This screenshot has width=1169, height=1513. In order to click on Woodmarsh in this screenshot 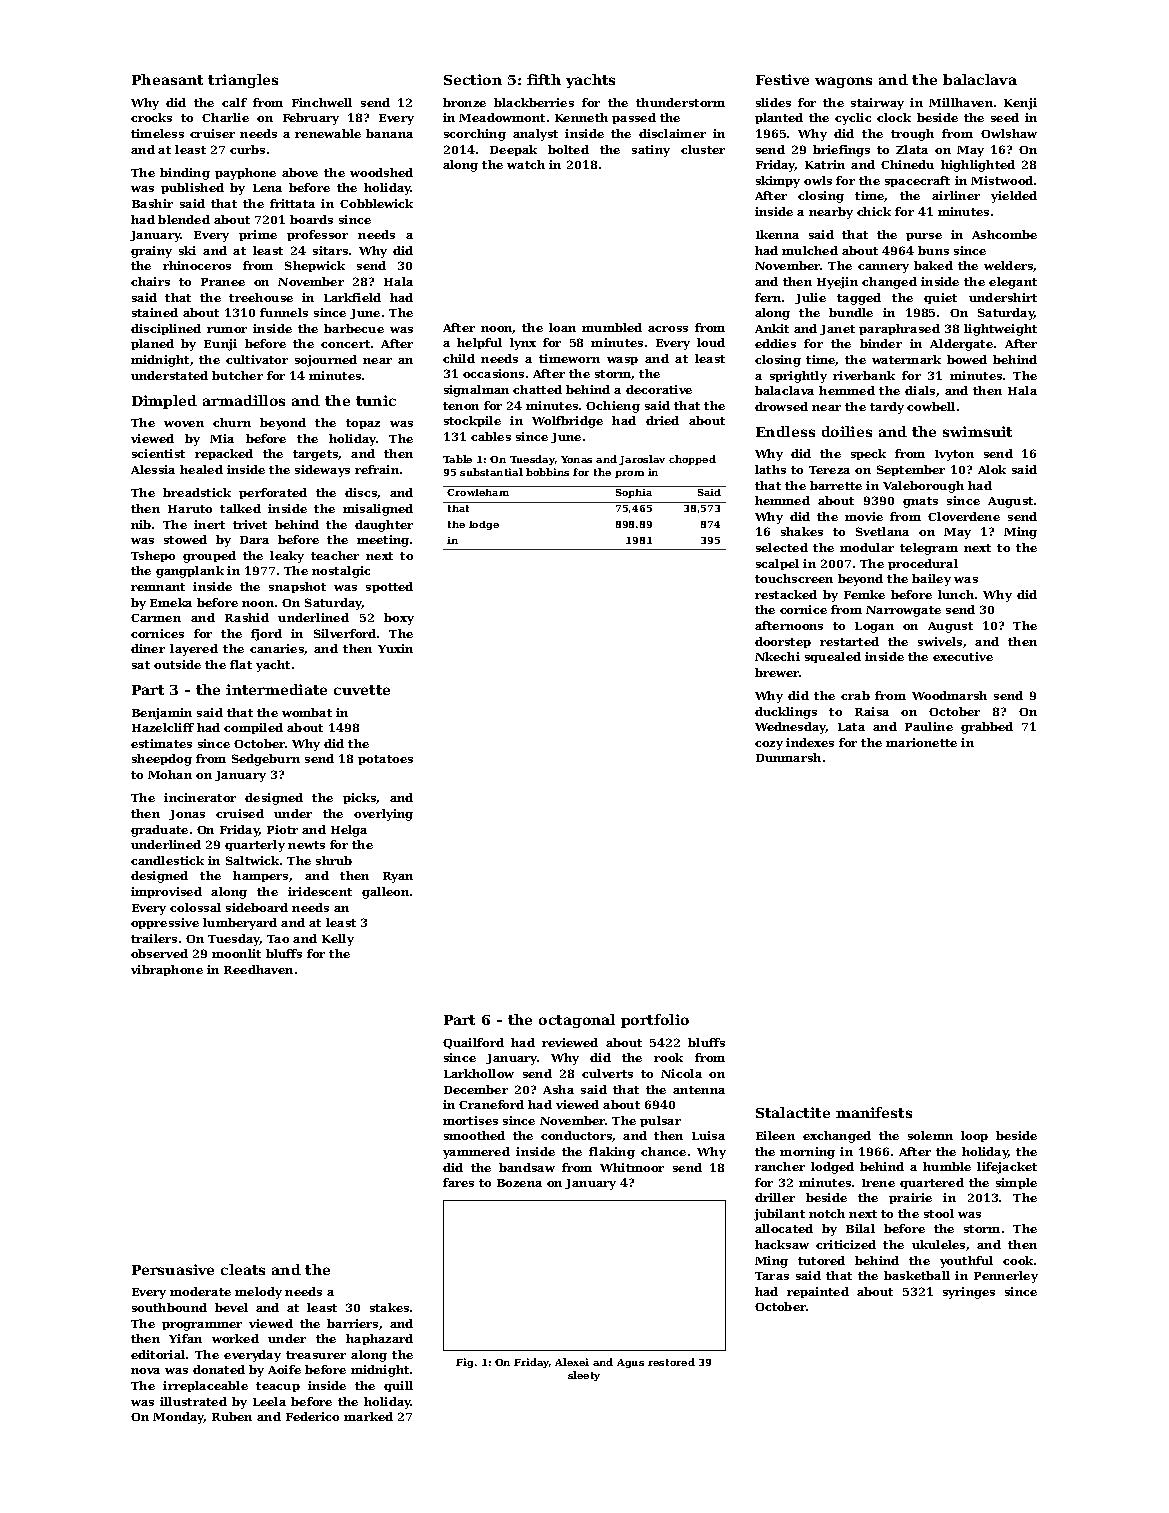, I will do `click(949, 695)`.
